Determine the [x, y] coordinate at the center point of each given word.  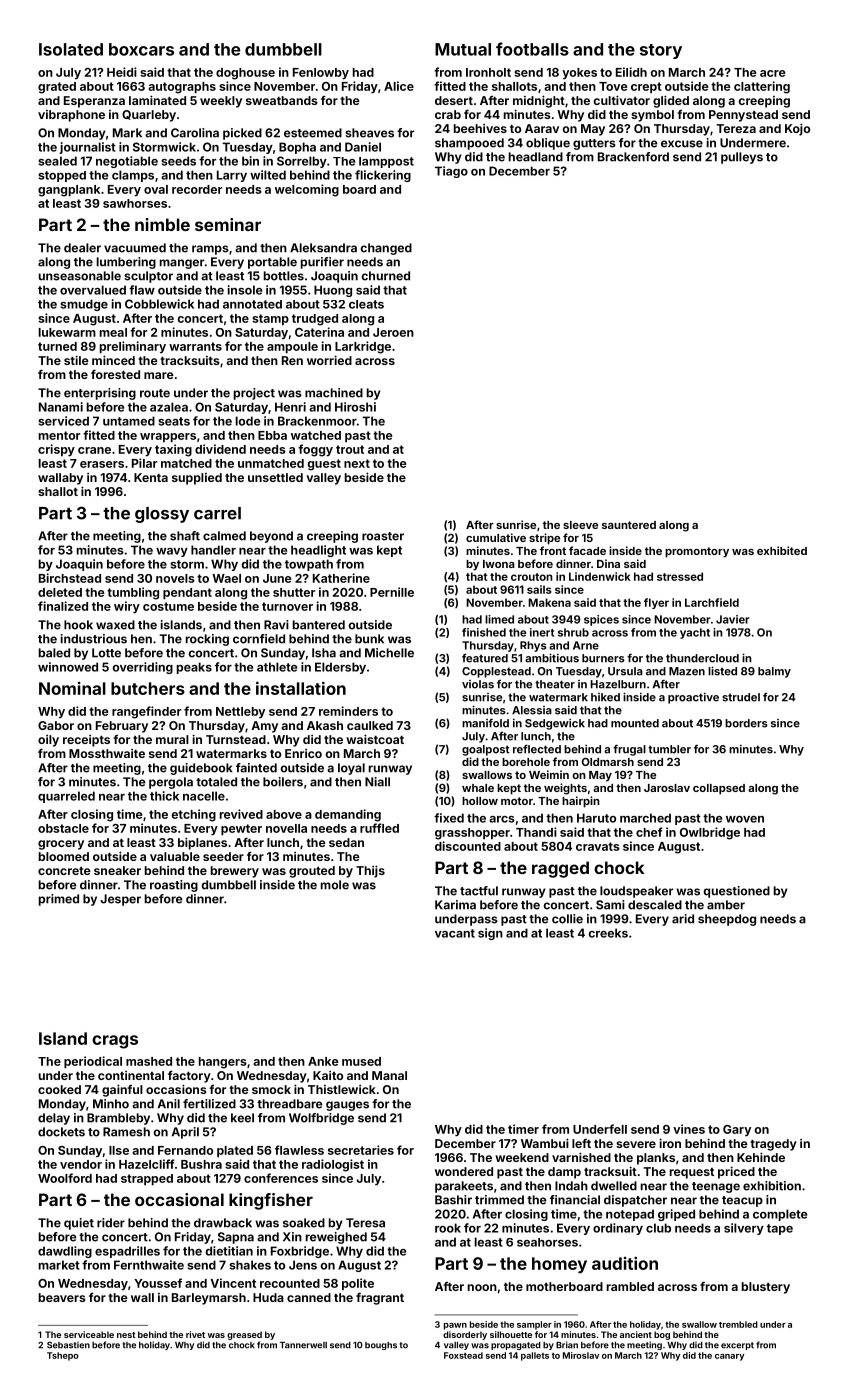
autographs [182, 88]
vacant [455, 933]
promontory [697, 552]
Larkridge [363, 347]
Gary [737, 1130]
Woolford [65, 1178]
